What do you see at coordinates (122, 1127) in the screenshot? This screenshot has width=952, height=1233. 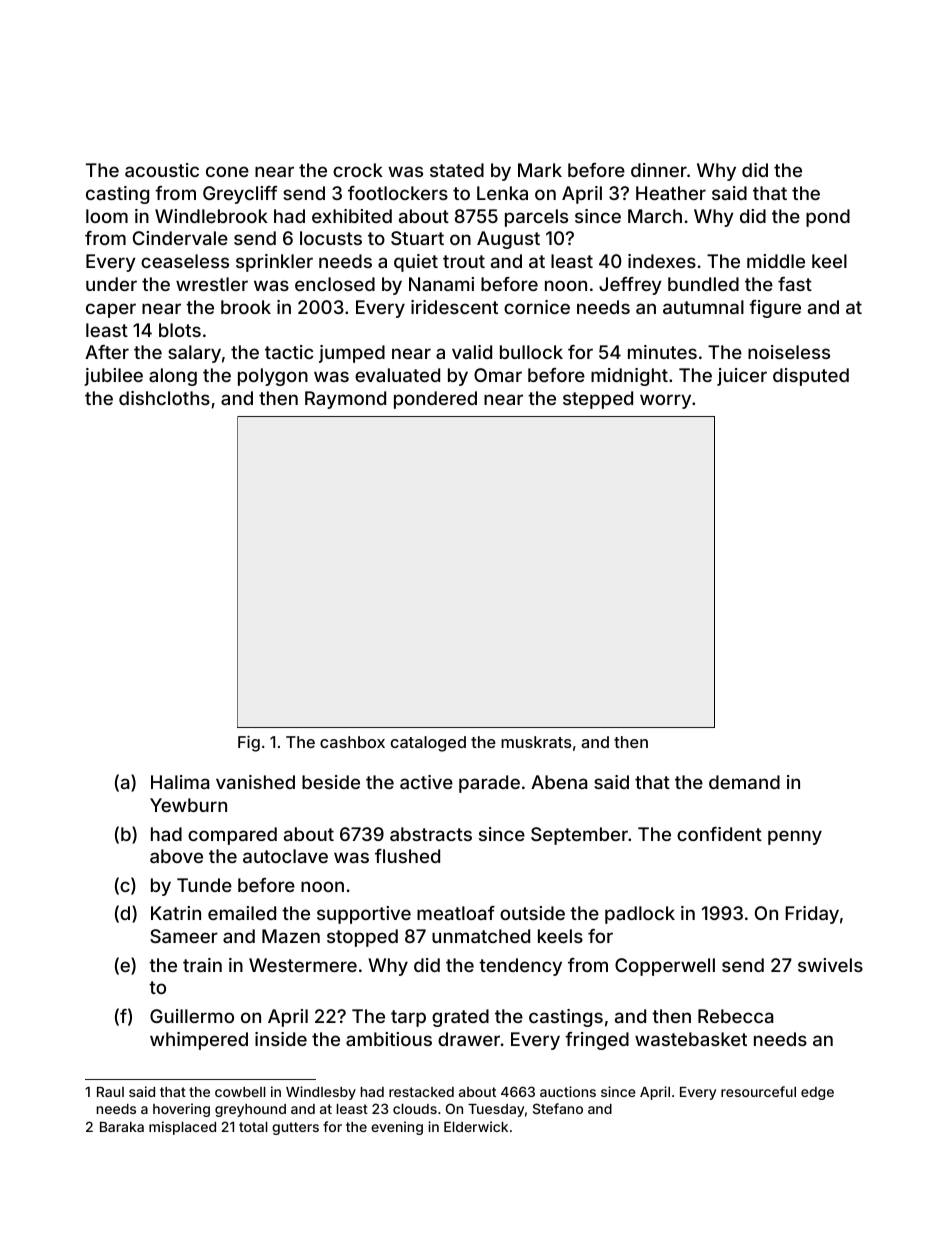 I see `Baraka` at bounding box center [122, 1127].
